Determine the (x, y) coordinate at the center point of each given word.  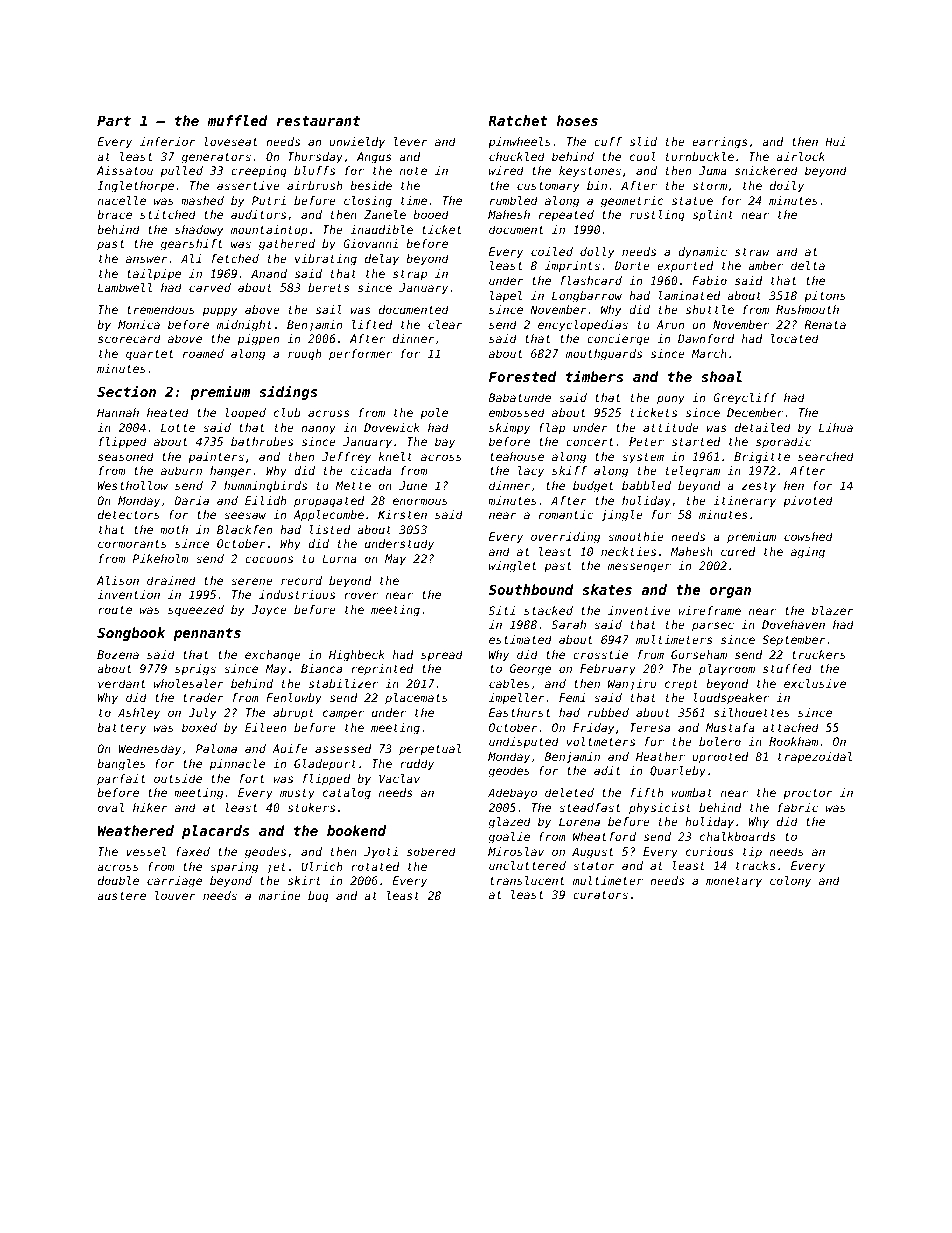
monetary (734, 882)
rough (304, 355)
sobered (431, 851)
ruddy (417, 765)
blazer (833, 610)
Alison (118, 580)
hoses (577, 120)
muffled (237, 120)
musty (297, 794)
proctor (808, 794)
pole (434, 414)
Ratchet (517, 120)
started (696, 441)
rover (361, 595)
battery (121, 729)
